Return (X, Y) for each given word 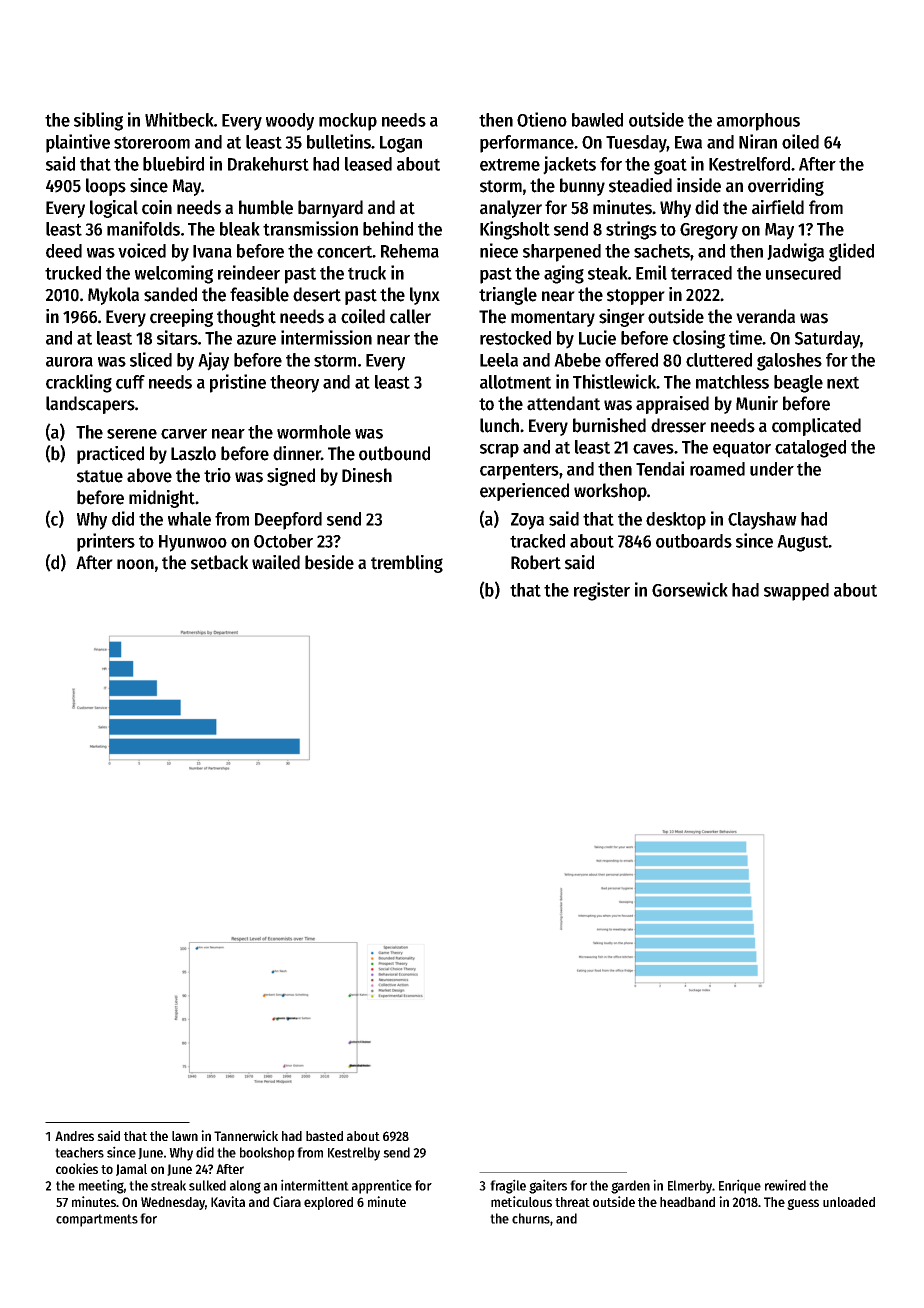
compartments (97, 1220)
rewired (785, 1185)
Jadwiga (795, 252)
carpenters (519, 471)
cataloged (810, 449)
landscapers (90, 405)
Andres (74, 1136)
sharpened (562, 253)
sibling (98, 121)
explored (328, 1203)
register (602, 591)
